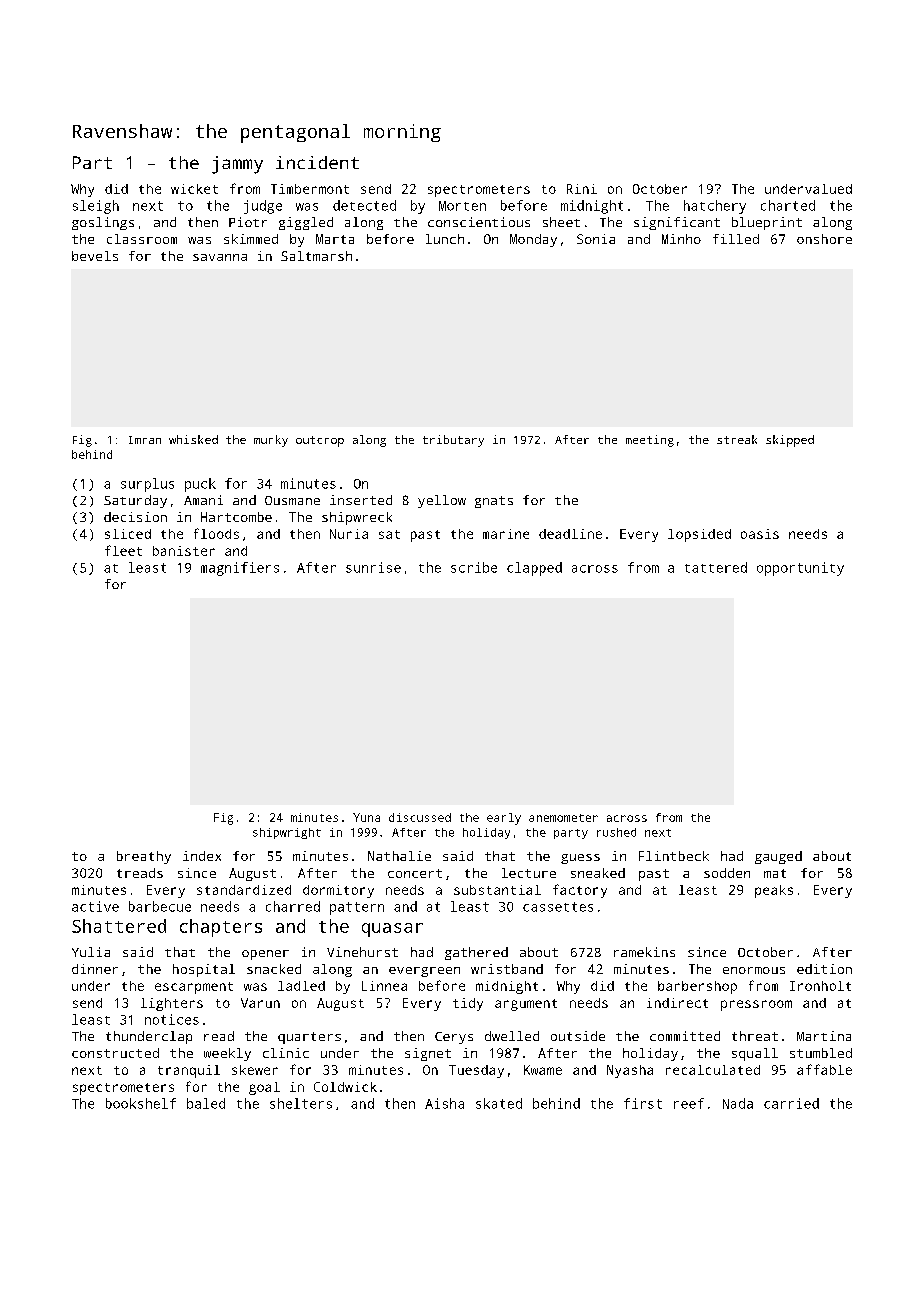 Image resolution: width=924 pixels, height=1314 pixels. Describe the element at coordinates (373, 567) in the screenshot. I see `sunrise` at that location.
